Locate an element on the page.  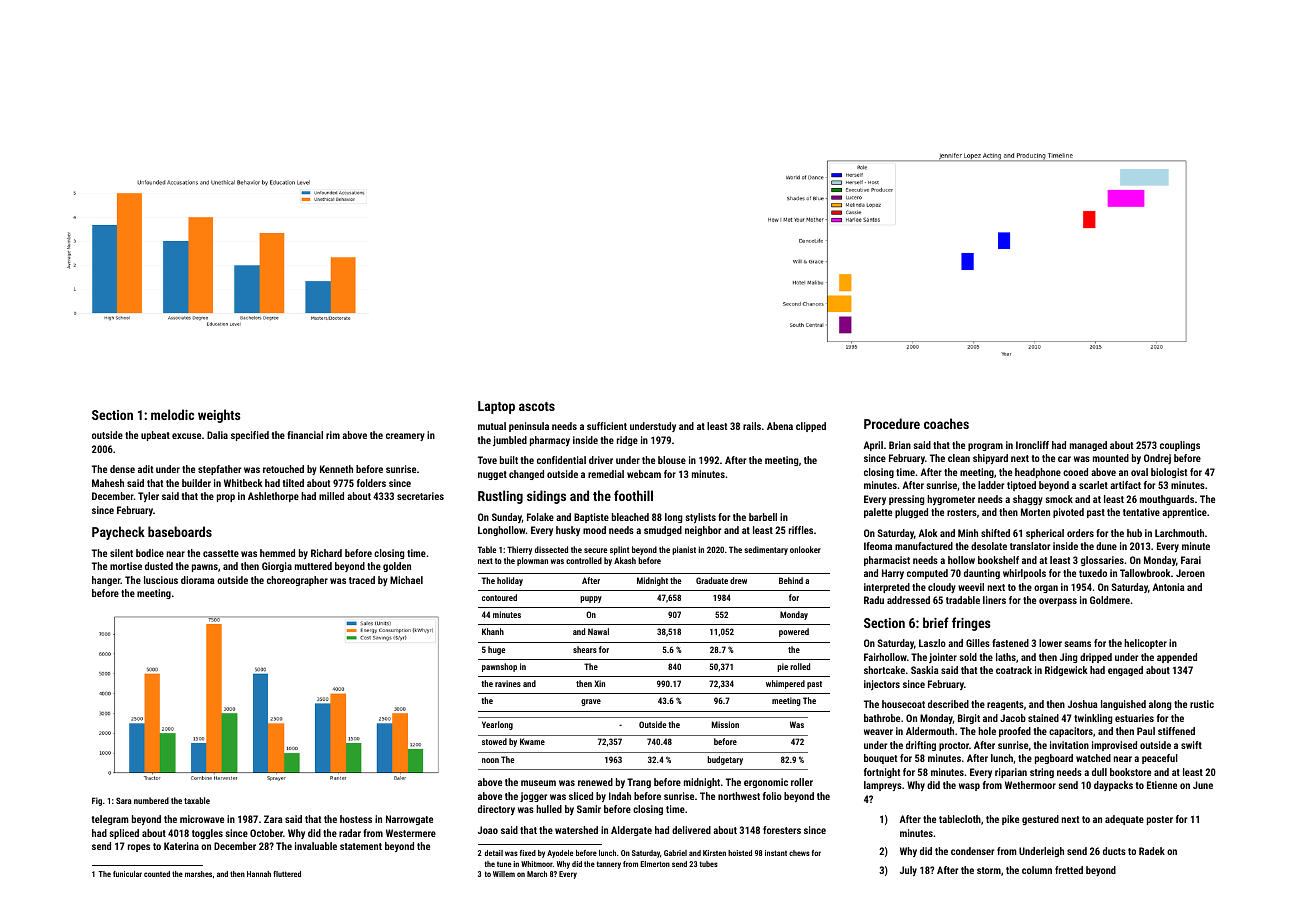
fretted is located at coordinates (1069, 870).
